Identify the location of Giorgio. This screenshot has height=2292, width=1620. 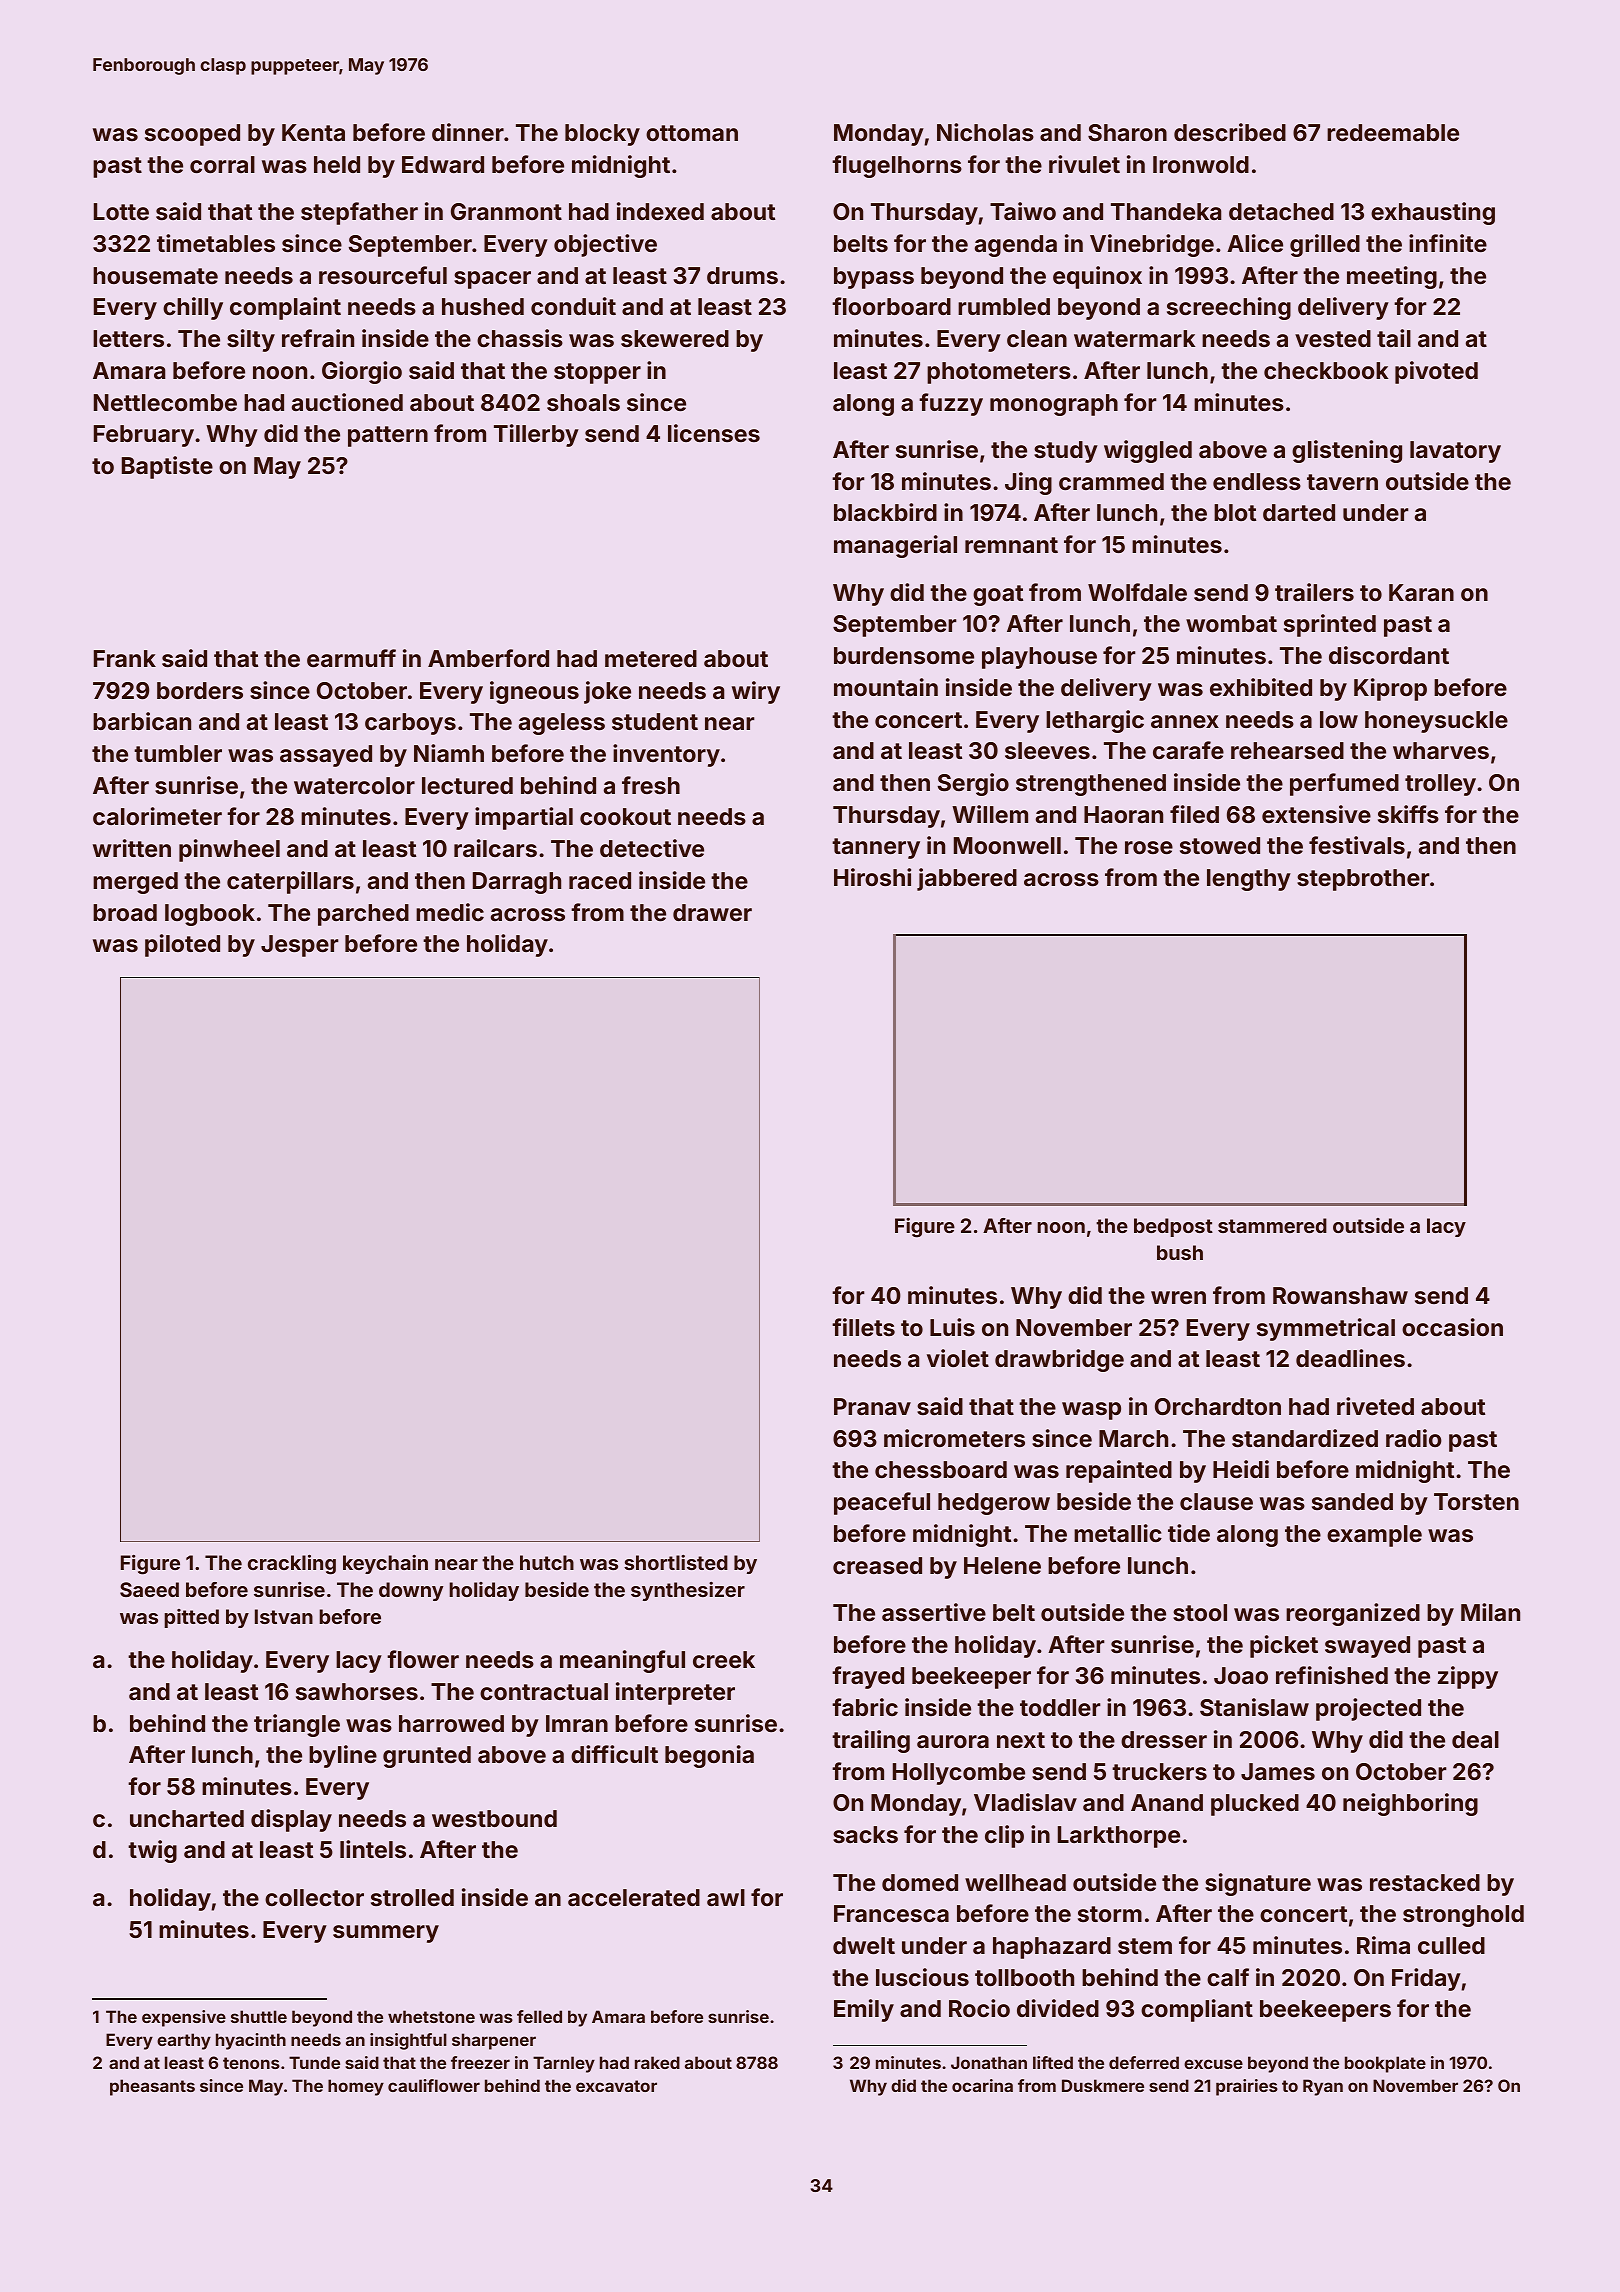
(362, 372).
